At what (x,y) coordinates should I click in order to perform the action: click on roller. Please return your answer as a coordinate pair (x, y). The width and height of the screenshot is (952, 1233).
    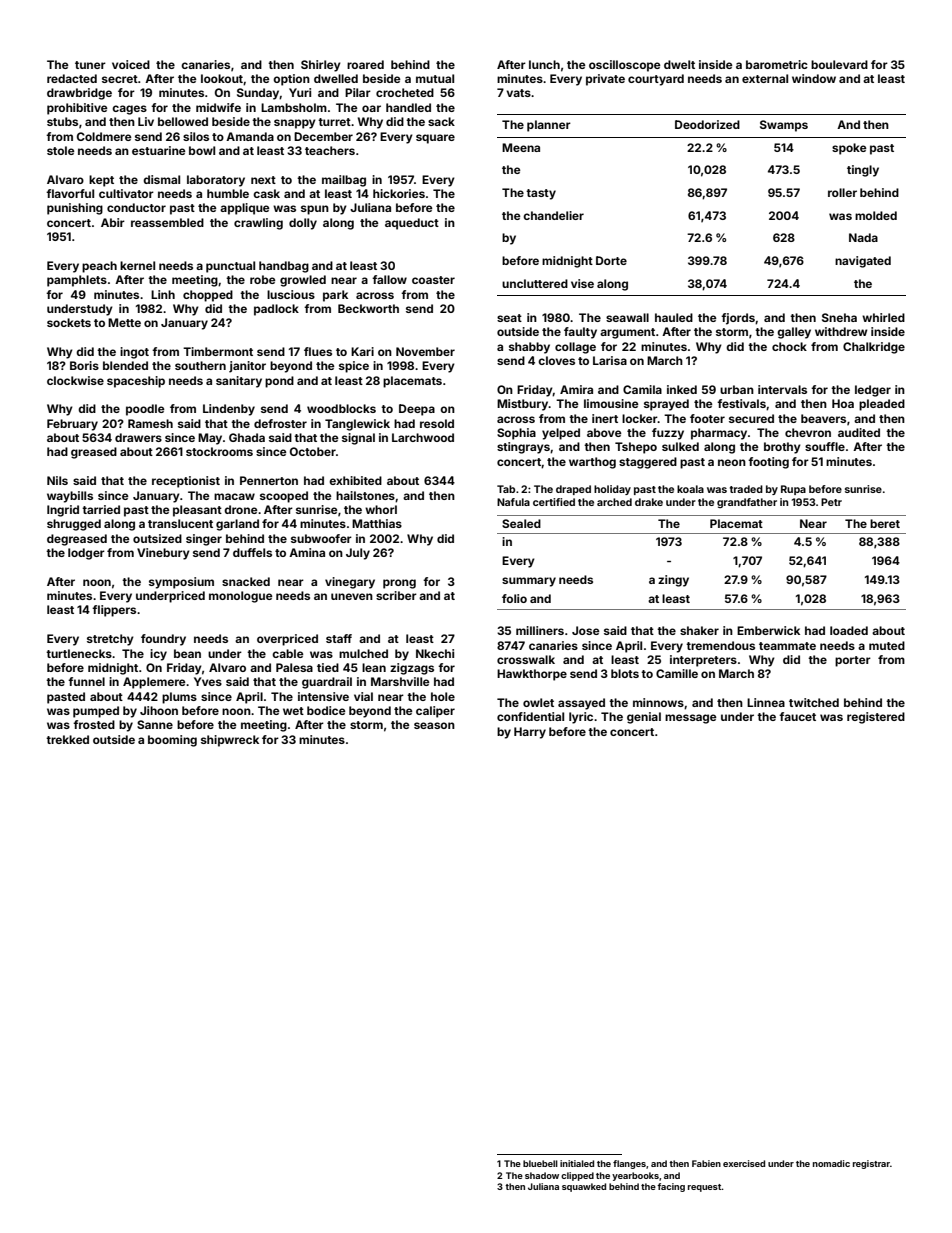
    Looking at the image, I should click on (842, 192).
